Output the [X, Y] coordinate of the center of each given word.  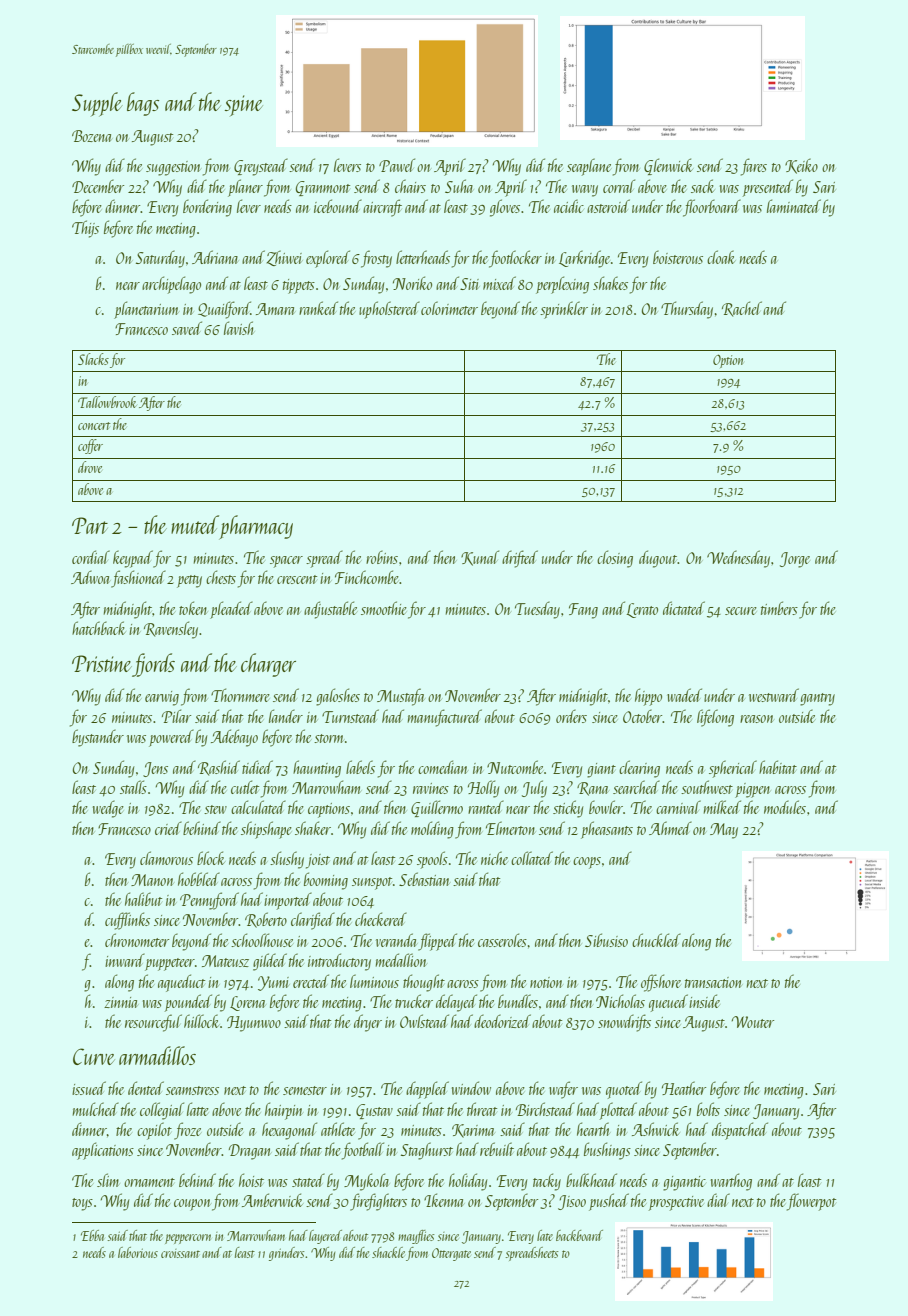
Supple [97, 104]
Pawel [397, 165]
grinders [287, 1254]
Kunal [480, 558]
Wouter [753, 1022]
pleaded [231, 610]
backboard [579, 1235]
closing [615, 559]
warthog [731, 1182]
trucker [414, 1001]
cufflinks [127, 921]
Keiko [801, 166]
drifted [520, 559]
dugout [658, 559]
